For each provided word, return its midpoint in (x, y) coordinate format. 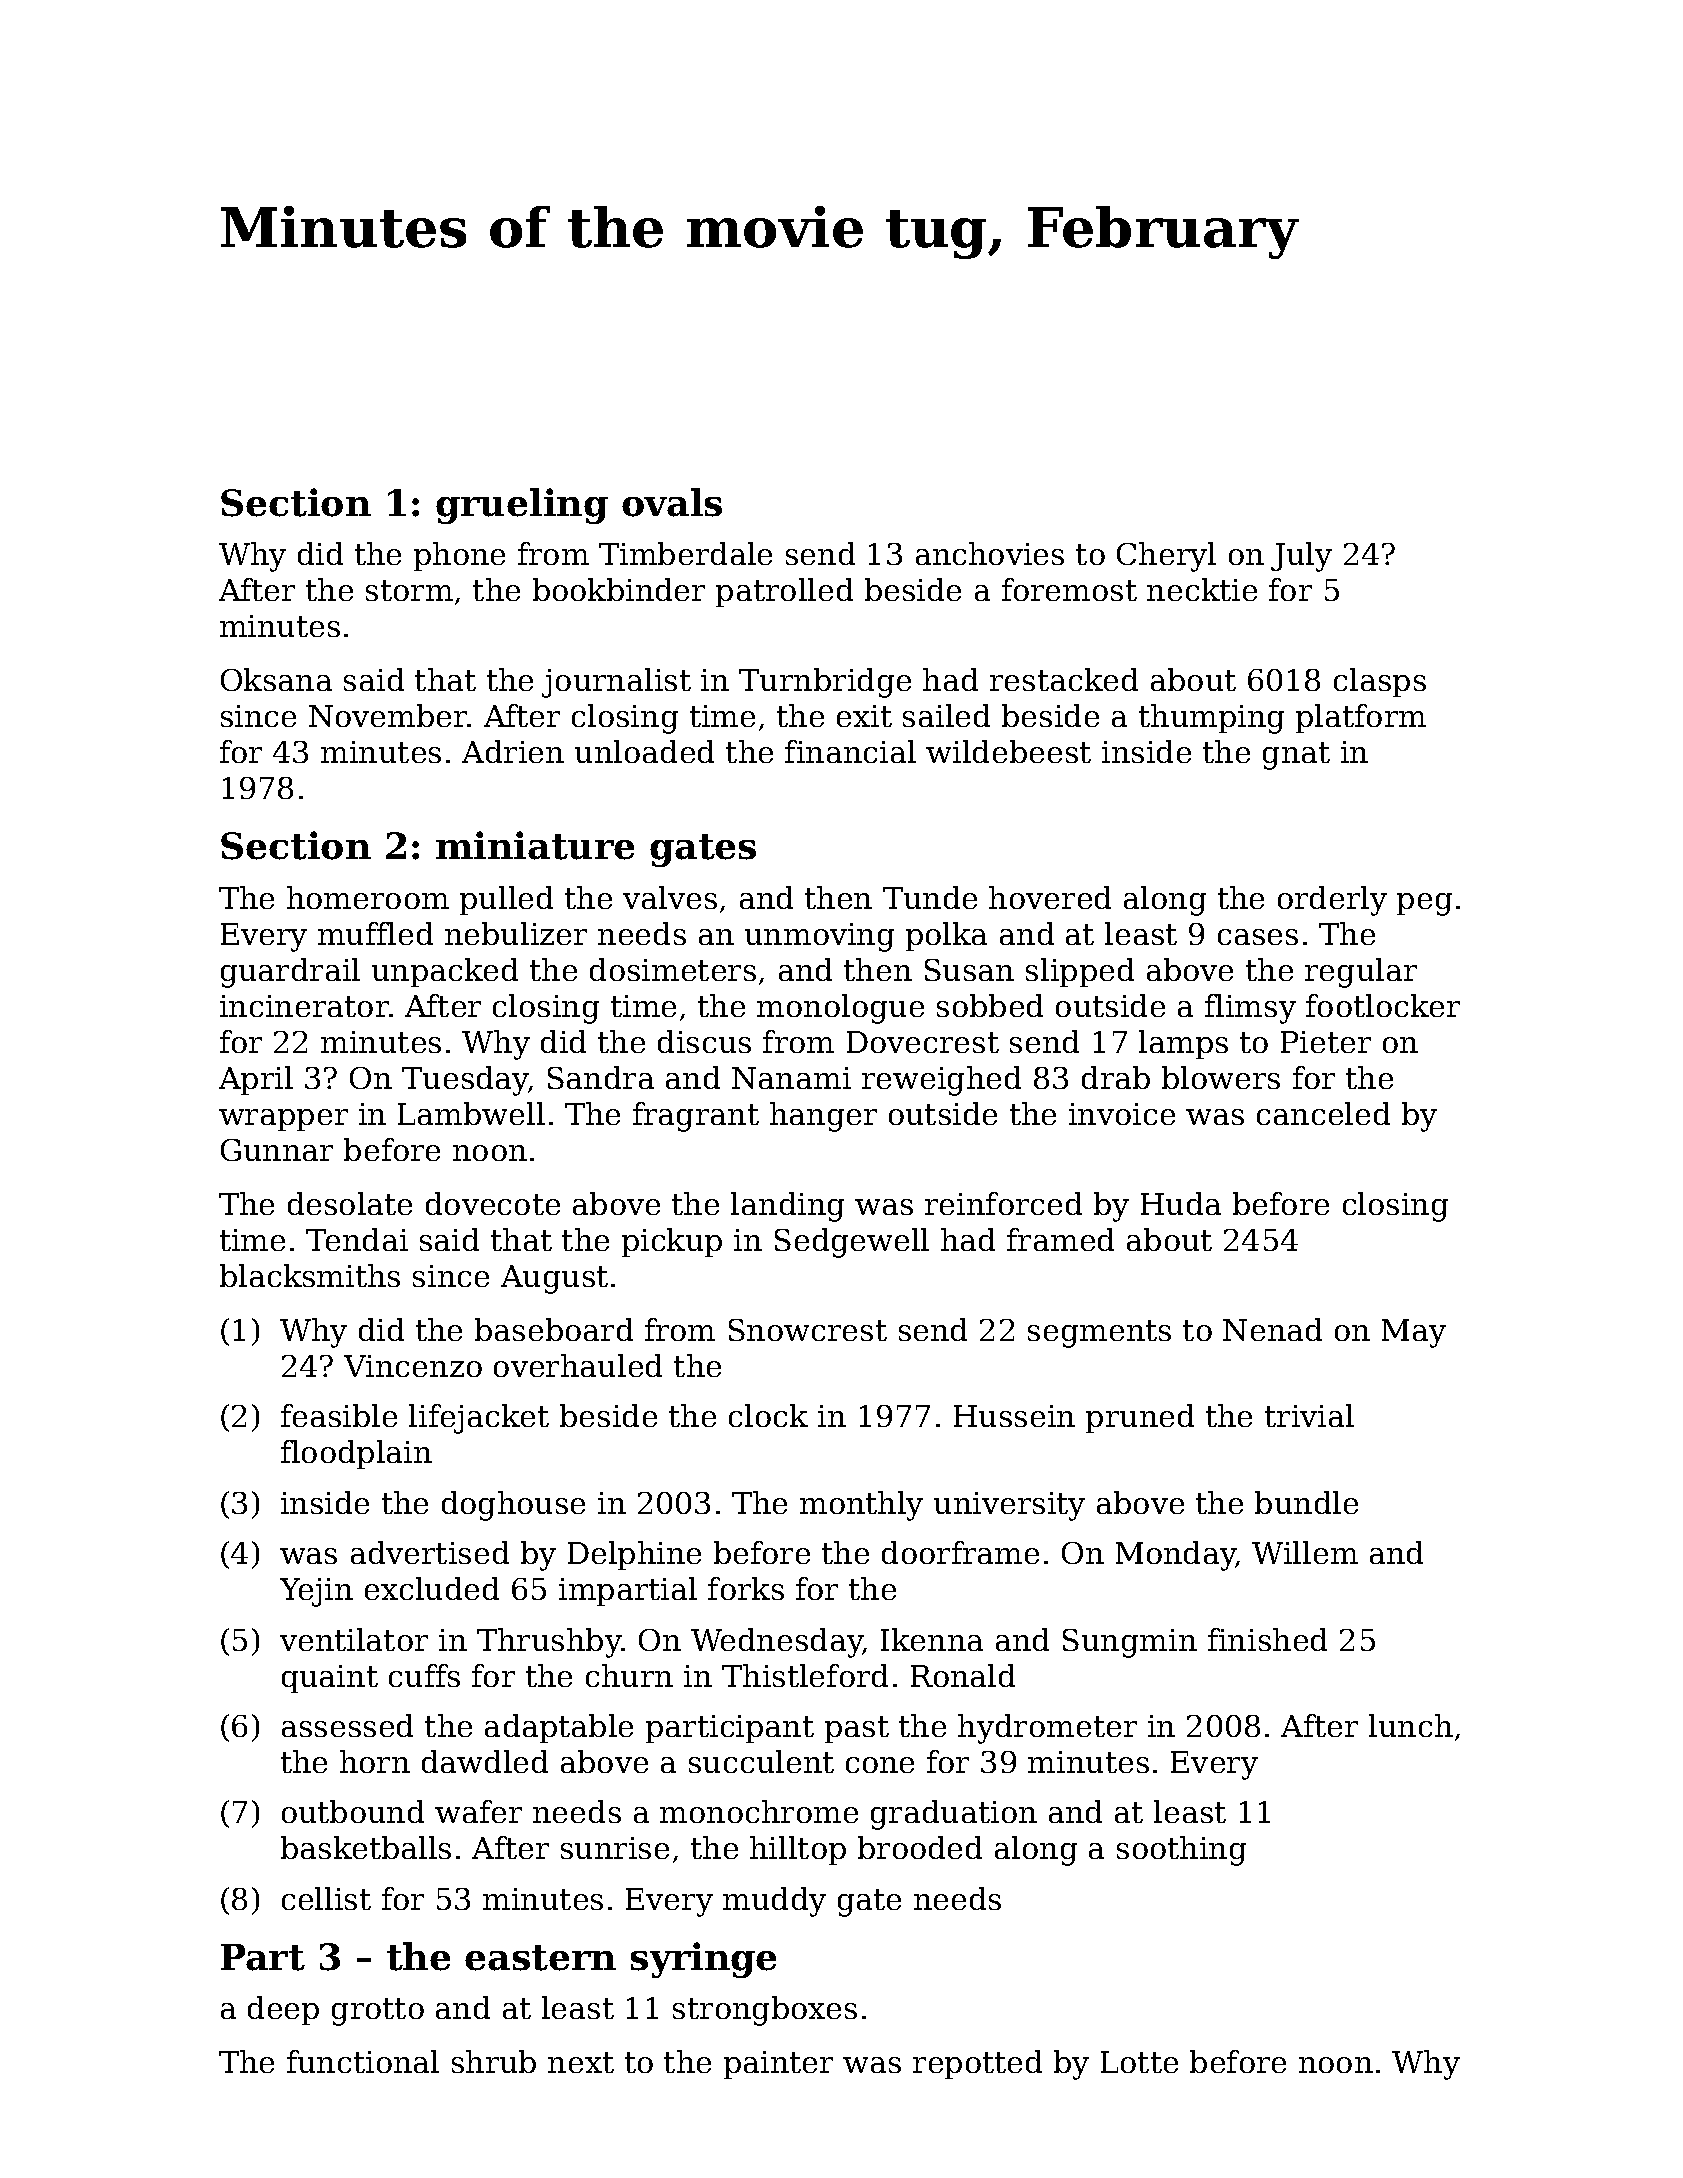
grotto (378, 2012)
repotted (977, 2064)
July (1301, 557)
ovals (672, 502)
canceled (1323, 1113)
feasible (339, 1415)
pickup (672, 1242)
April (256, 1080)
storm (409, 590)
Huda (1181, 1203)
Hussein (1014, 1416)
